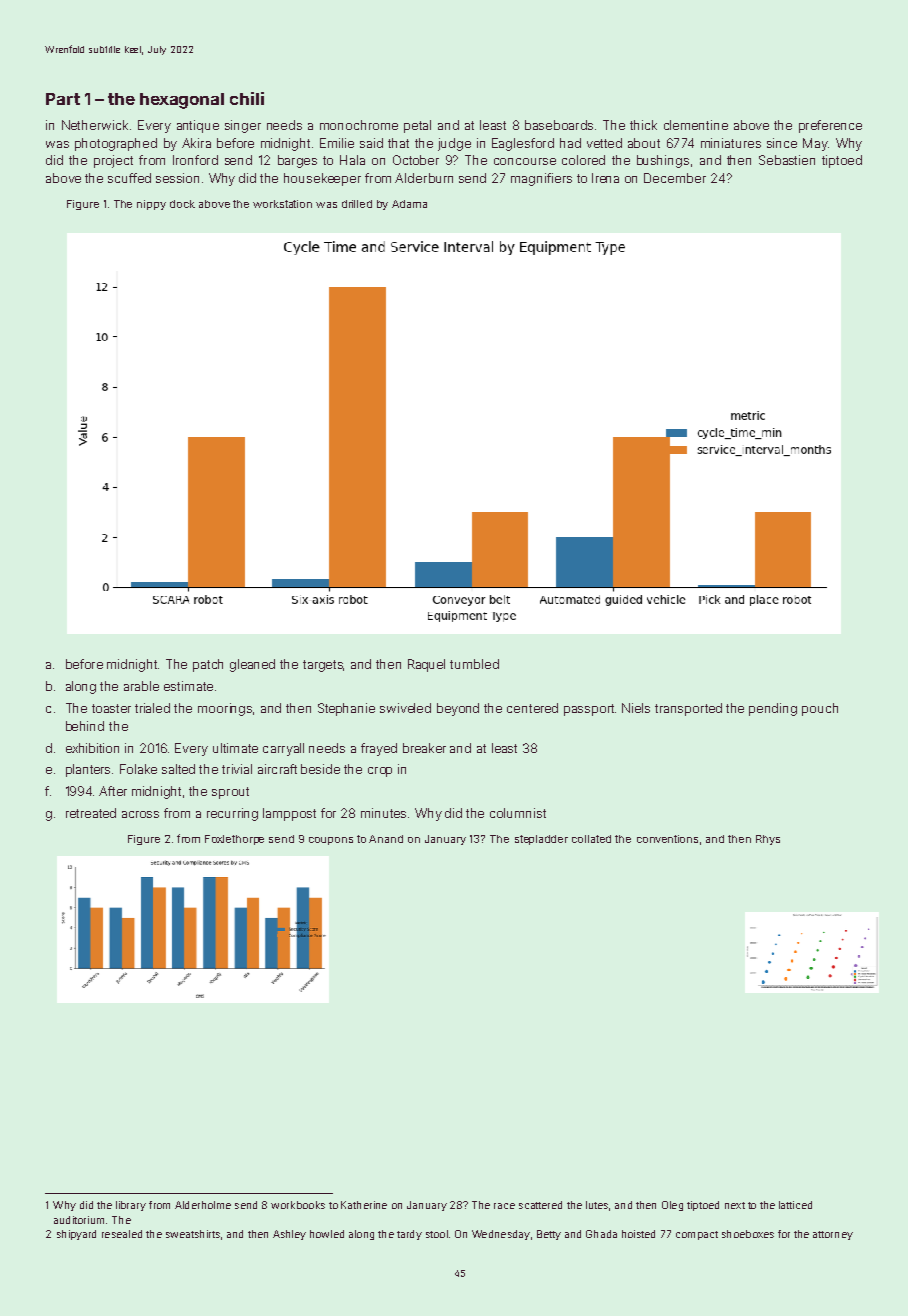  Describe the element at coordinates (380, 772) in the screenshot. I see `crop` at that location.
